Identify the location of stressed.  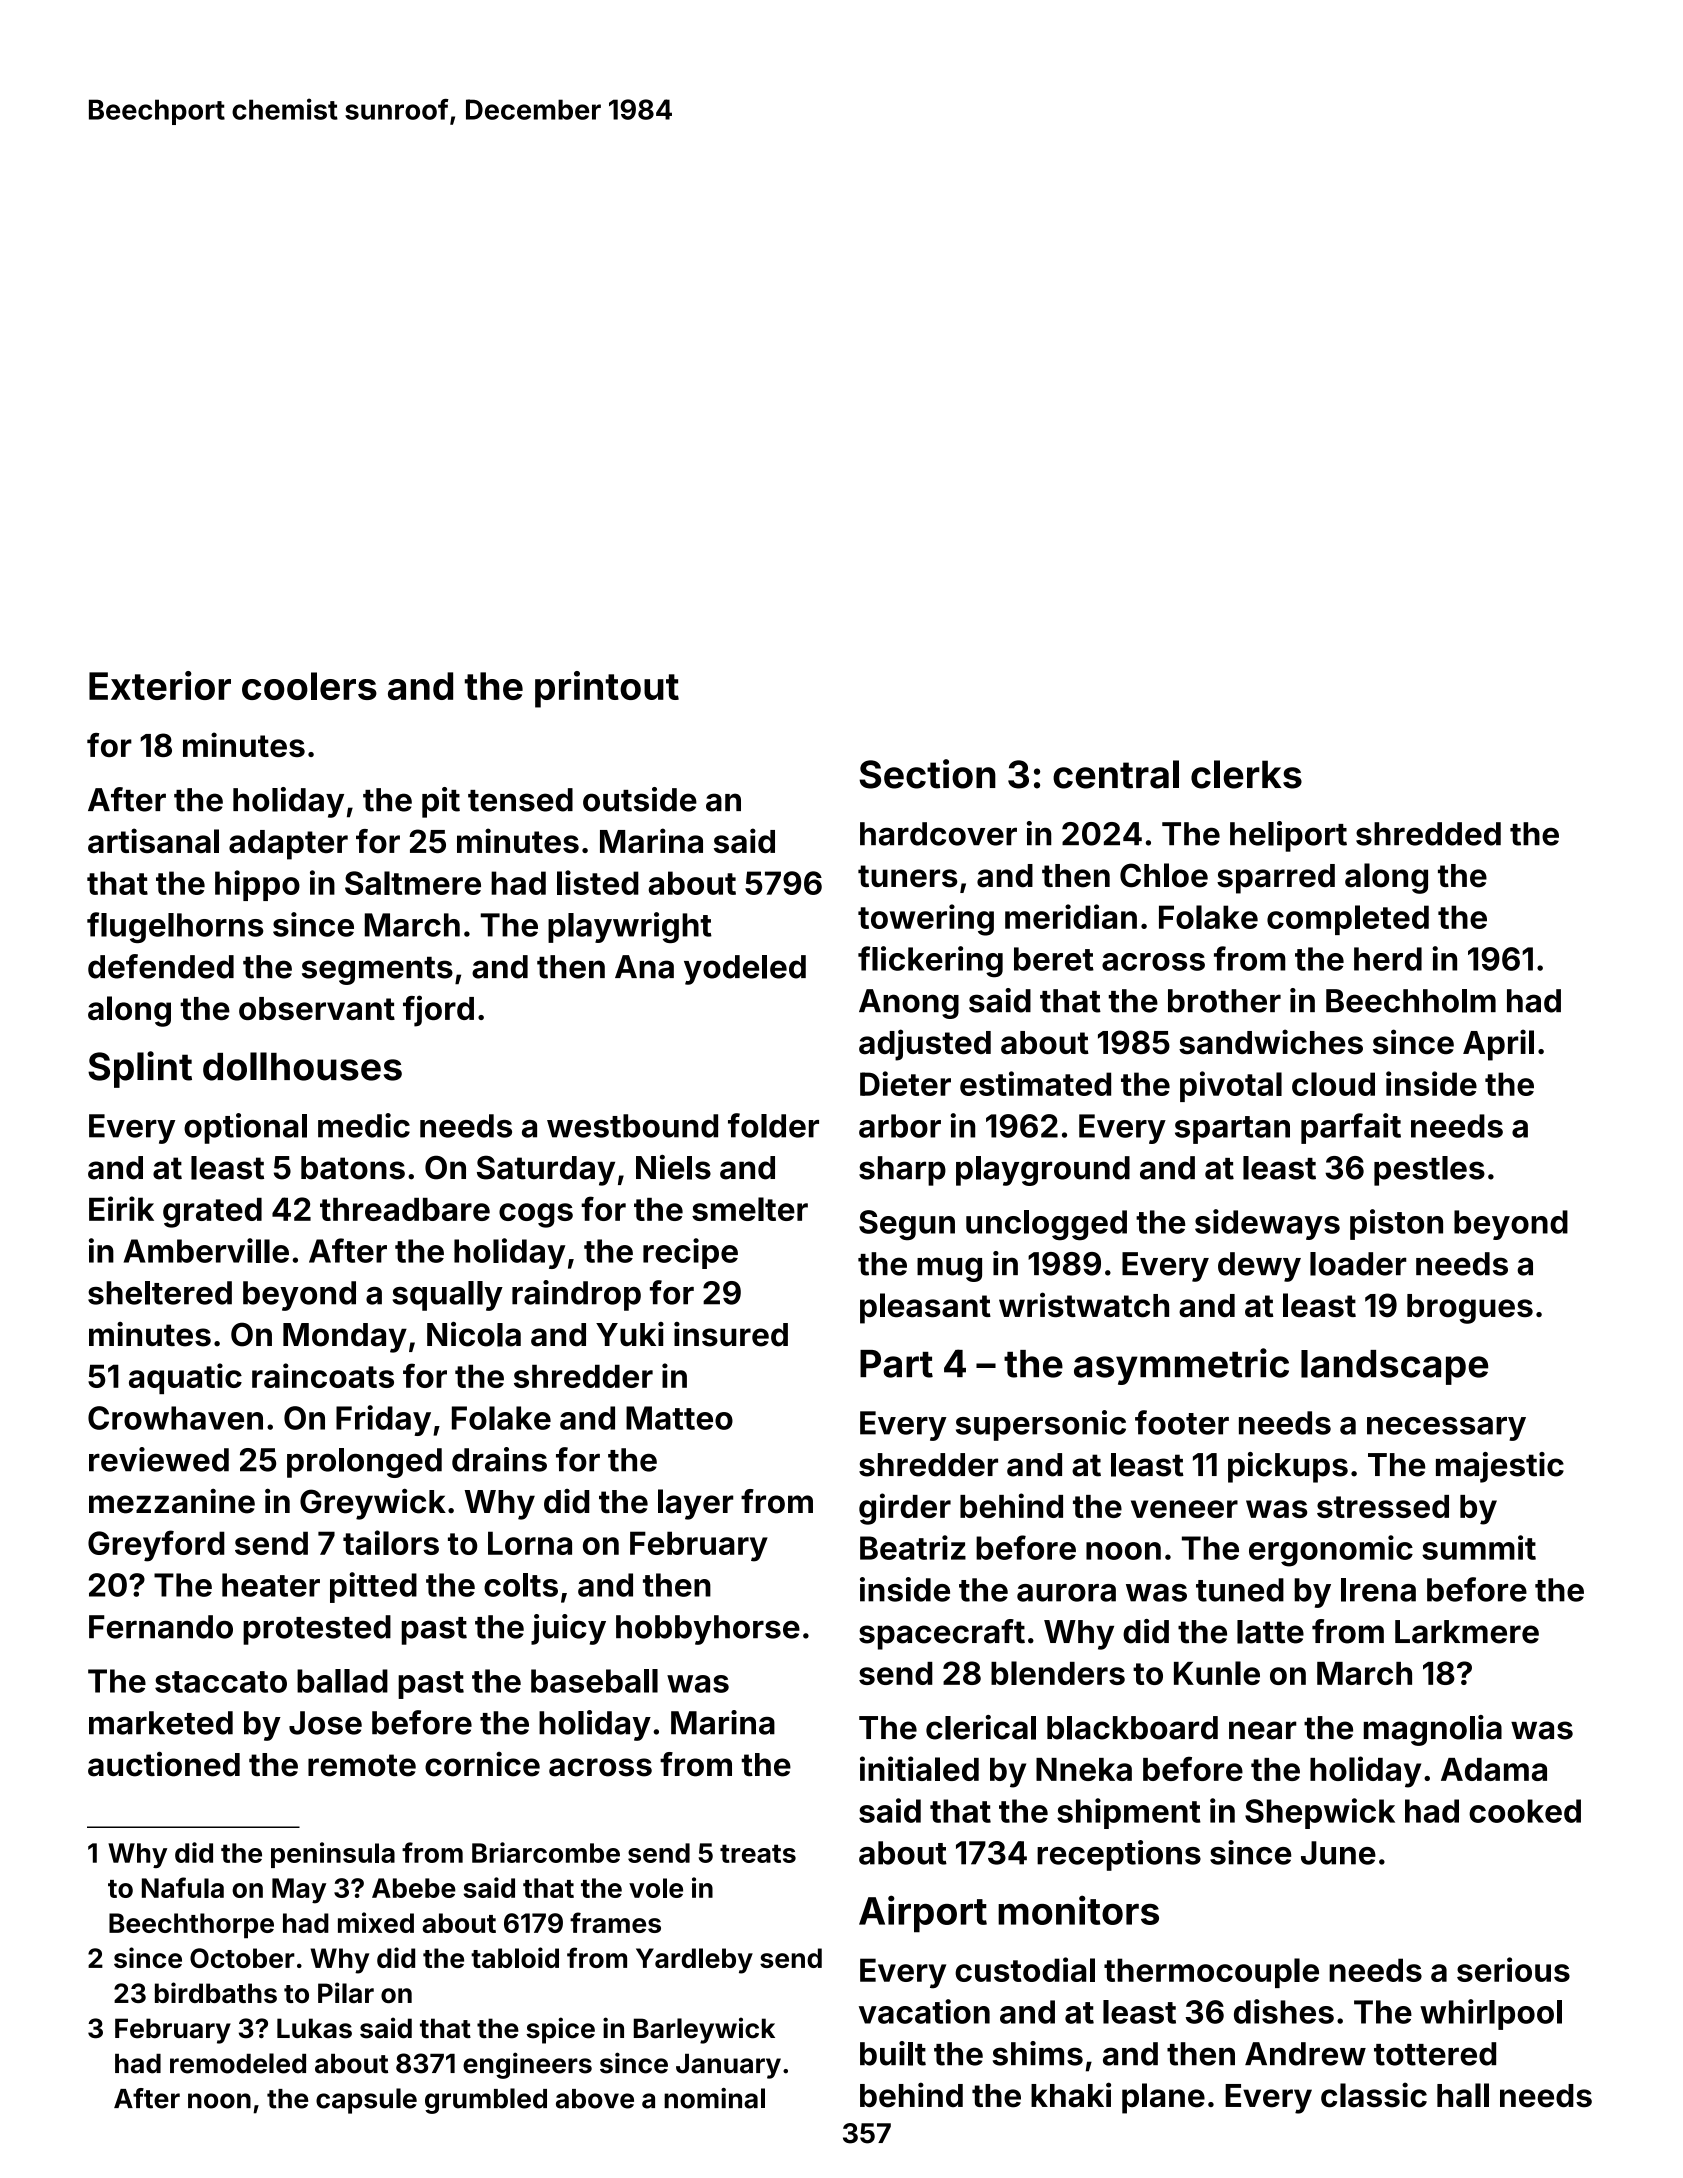
(1383, 1506).
